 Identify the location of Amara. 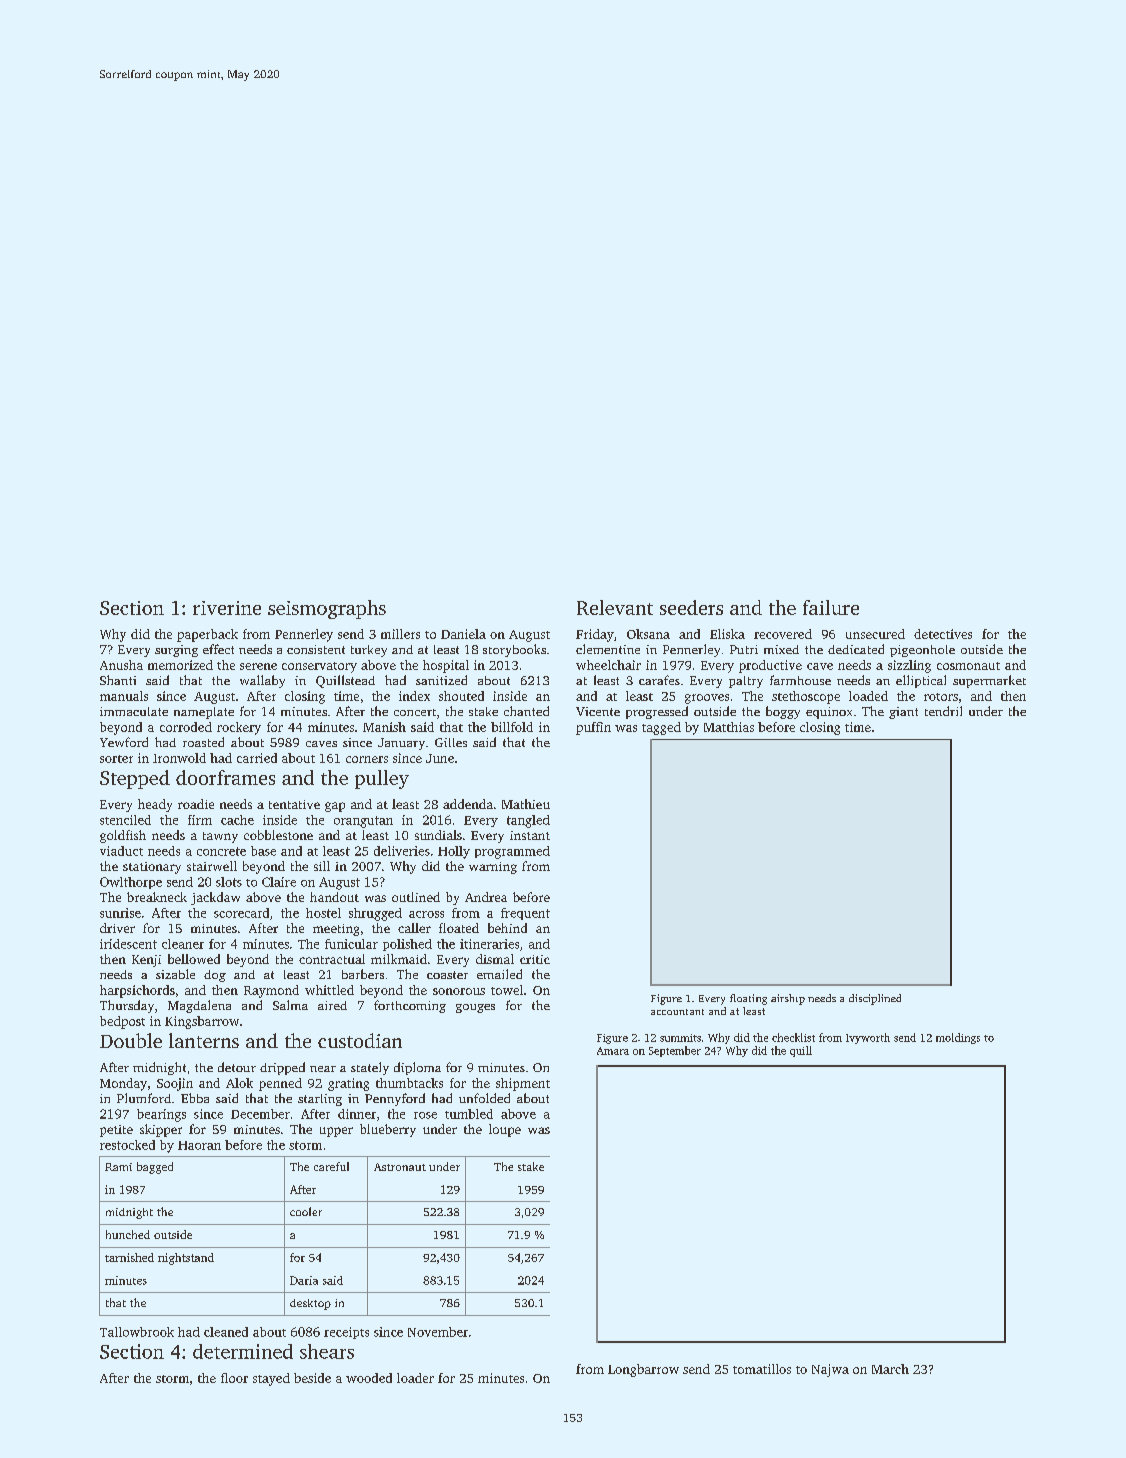
(613, 1051).
